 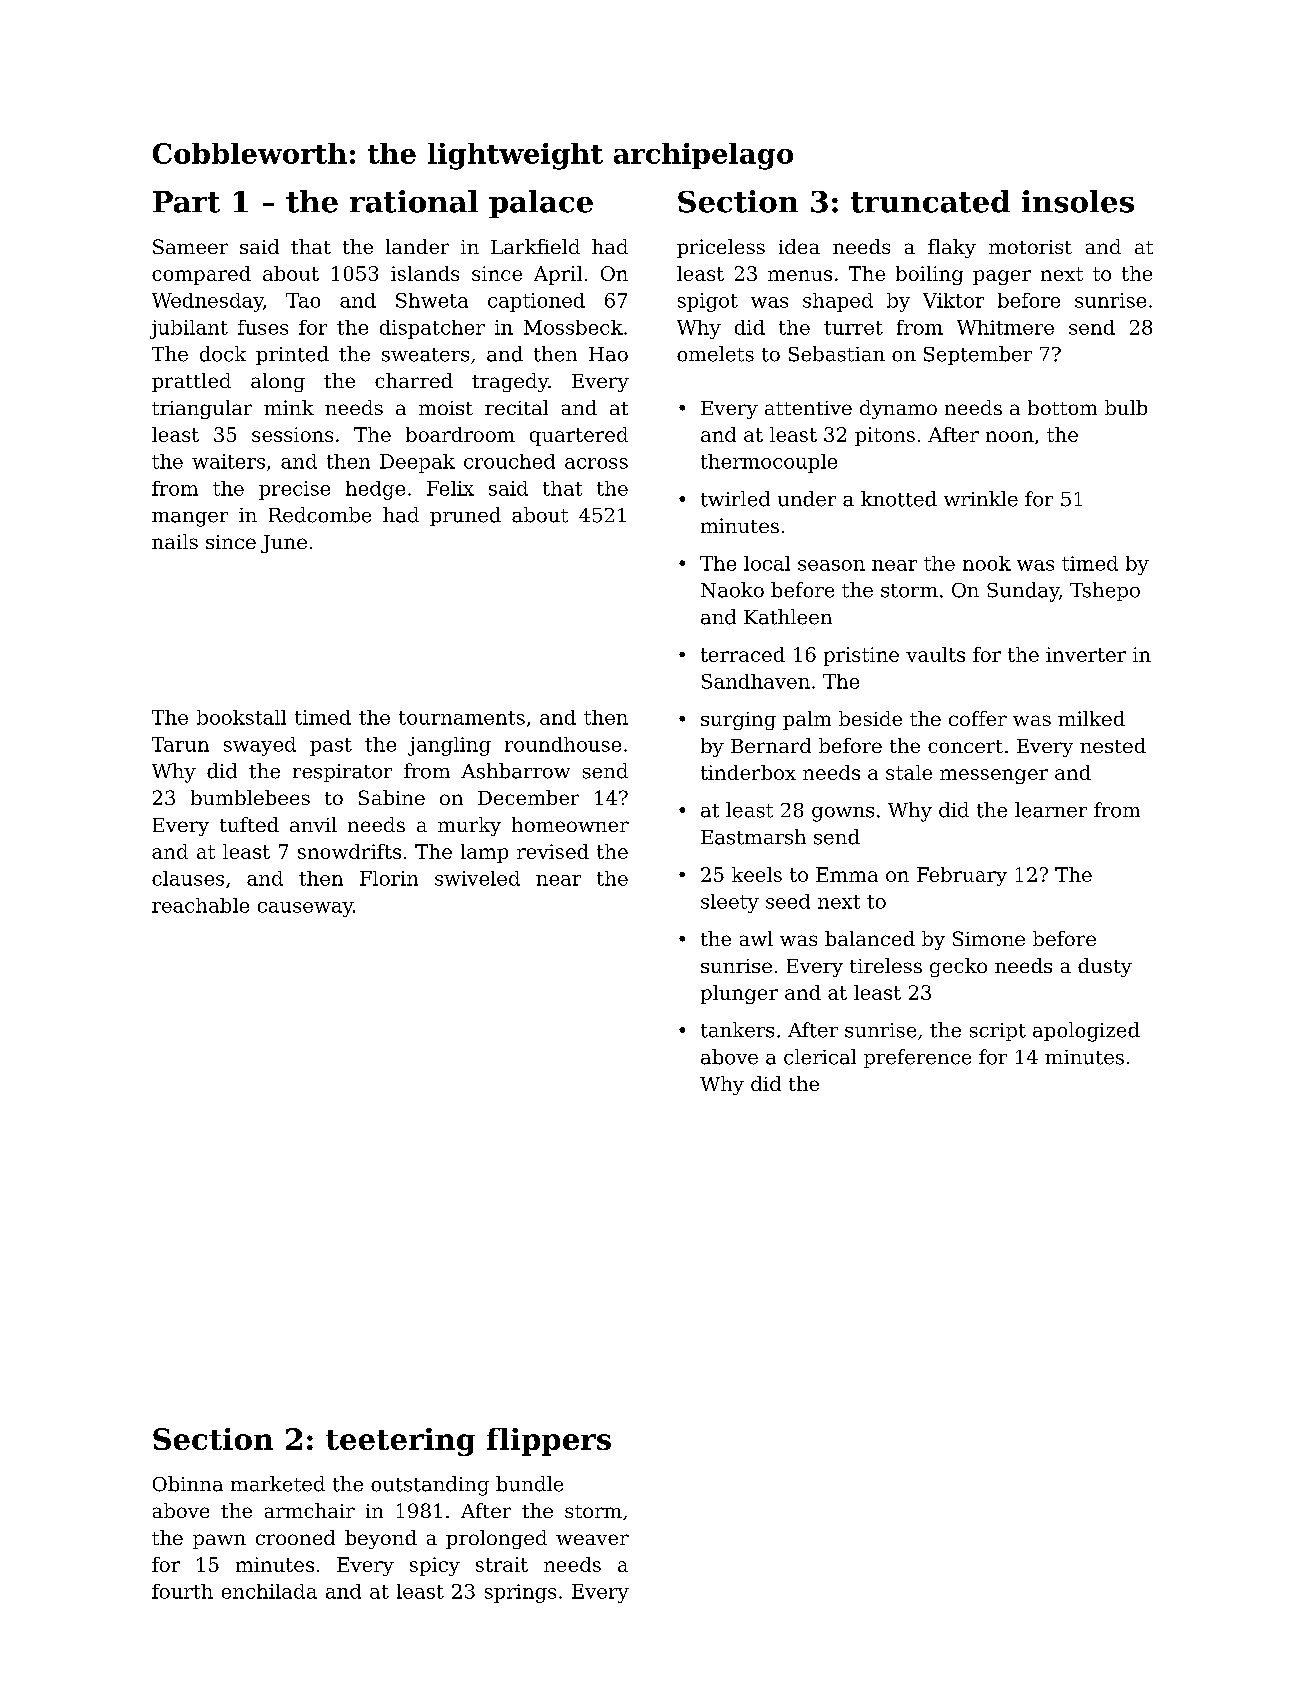 What do you see at coordinates (1105, 591) in the page?
I see `Tshepo` at bounding box center [1105, 591].
